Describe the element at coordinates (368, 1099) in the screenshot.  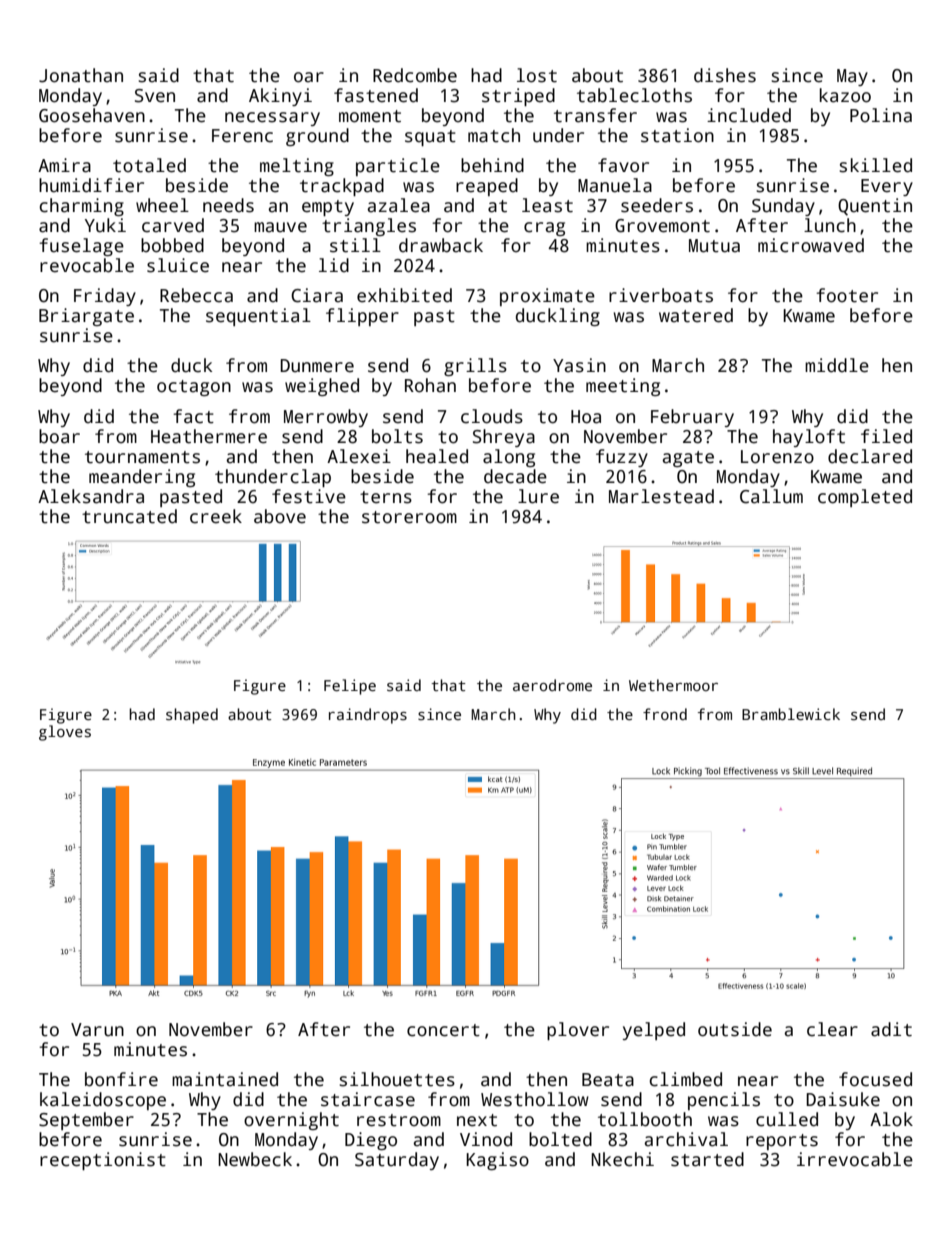
I see `staircase` at that location.
